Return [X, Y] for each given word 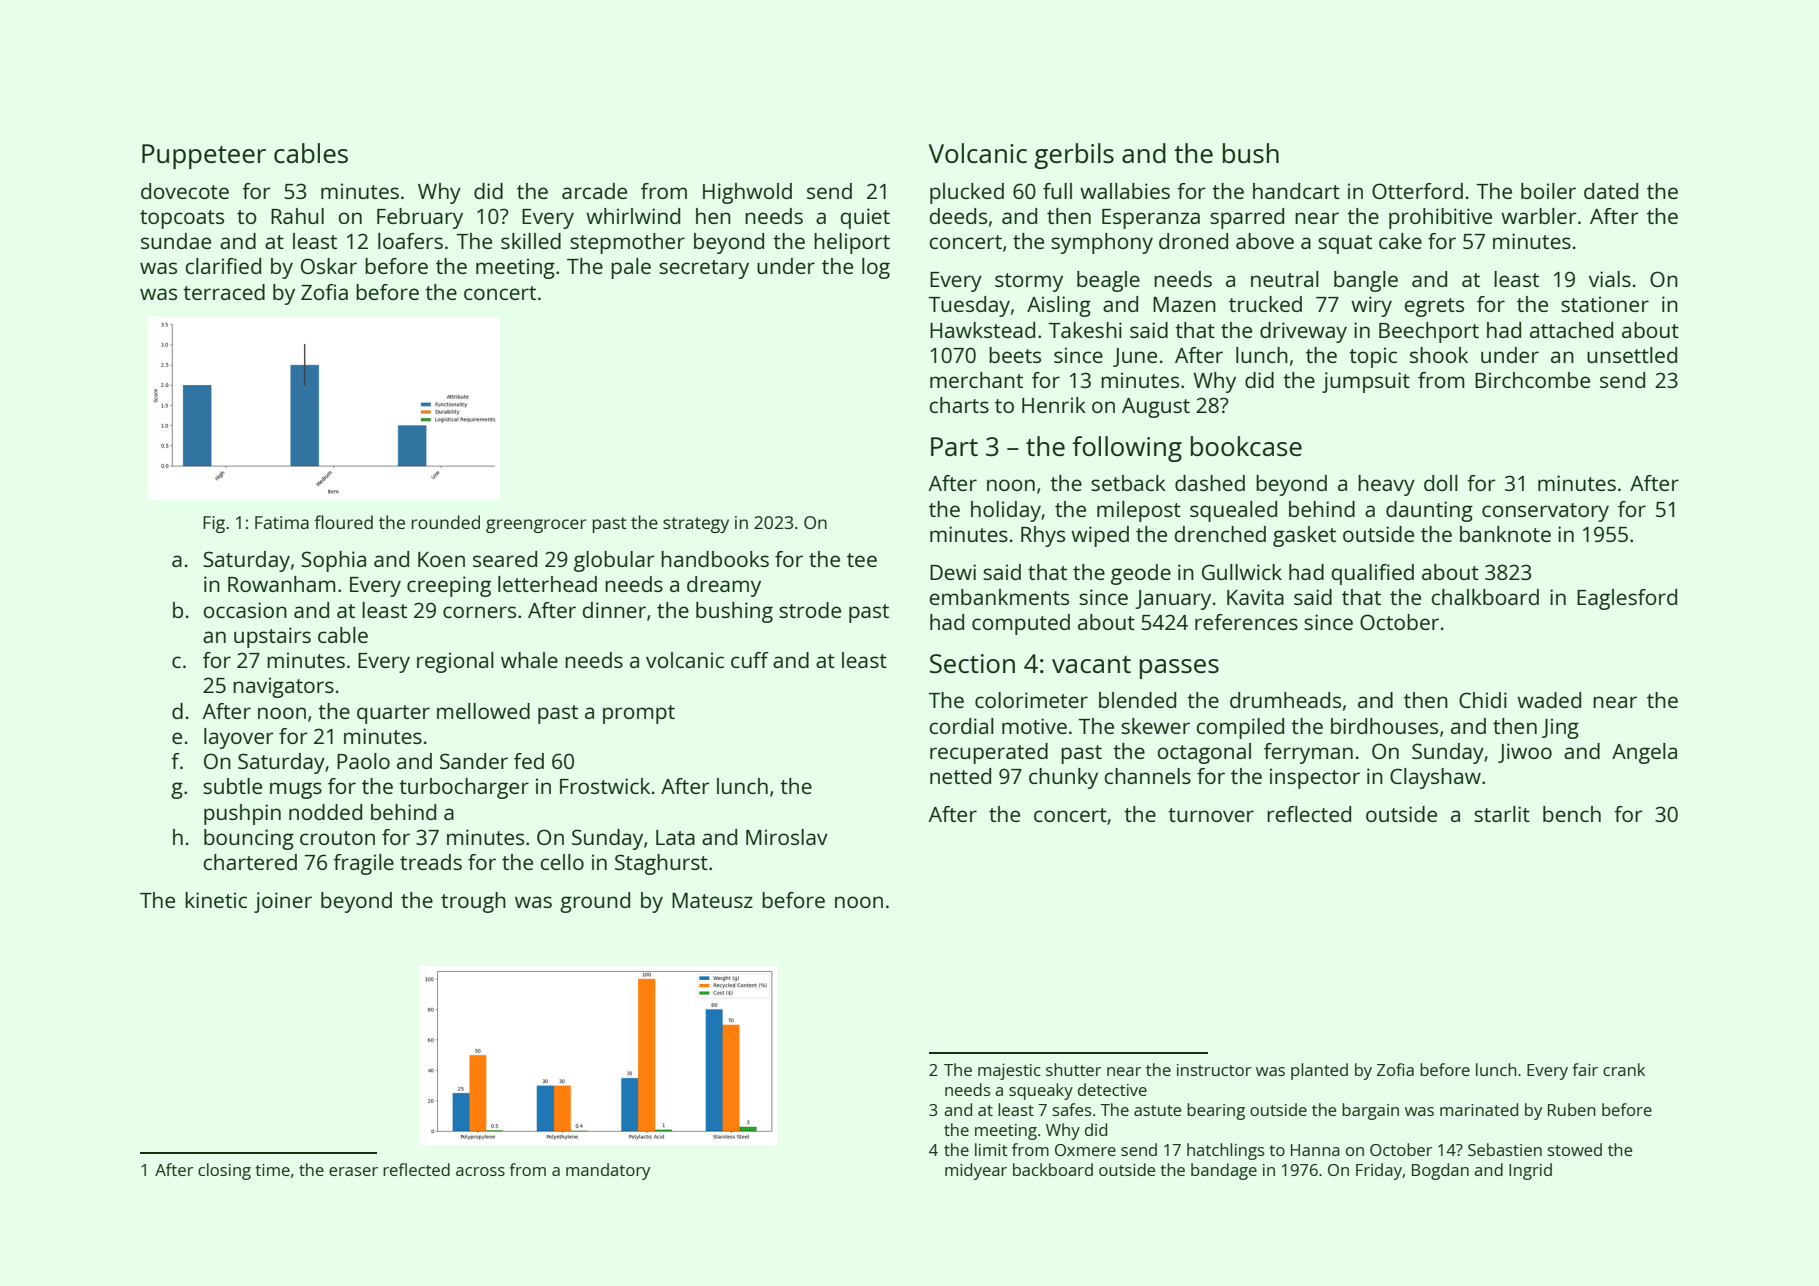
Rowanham [281, 584]
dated [1611, 191]
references [1246, 622]
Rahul [297, 216]
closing [224, 1171]
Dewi [953, 572]
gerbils [1074, 156]
